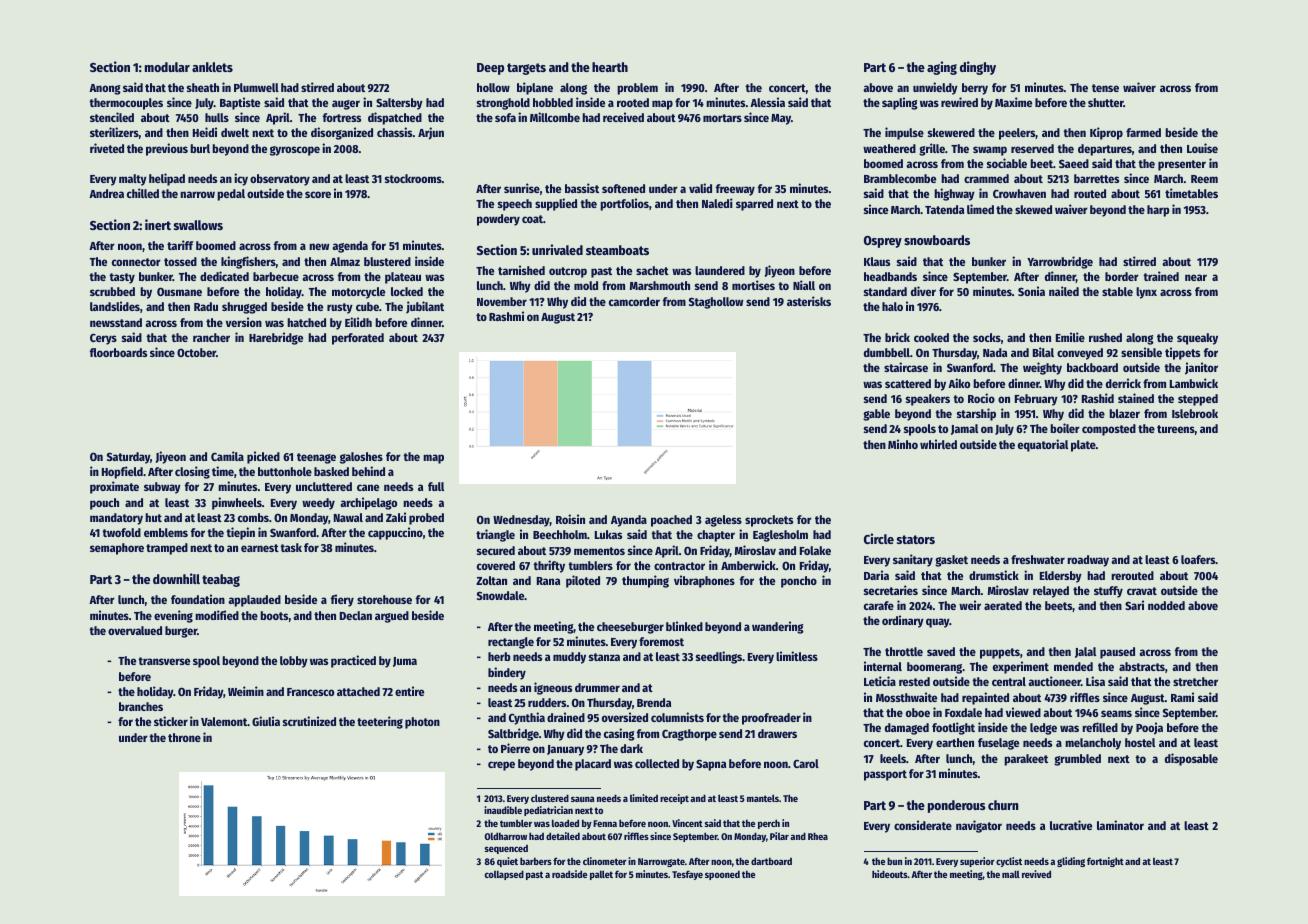  Describe the element at coordinates (235, 132) in the image. I see `dwelt` at that location.
